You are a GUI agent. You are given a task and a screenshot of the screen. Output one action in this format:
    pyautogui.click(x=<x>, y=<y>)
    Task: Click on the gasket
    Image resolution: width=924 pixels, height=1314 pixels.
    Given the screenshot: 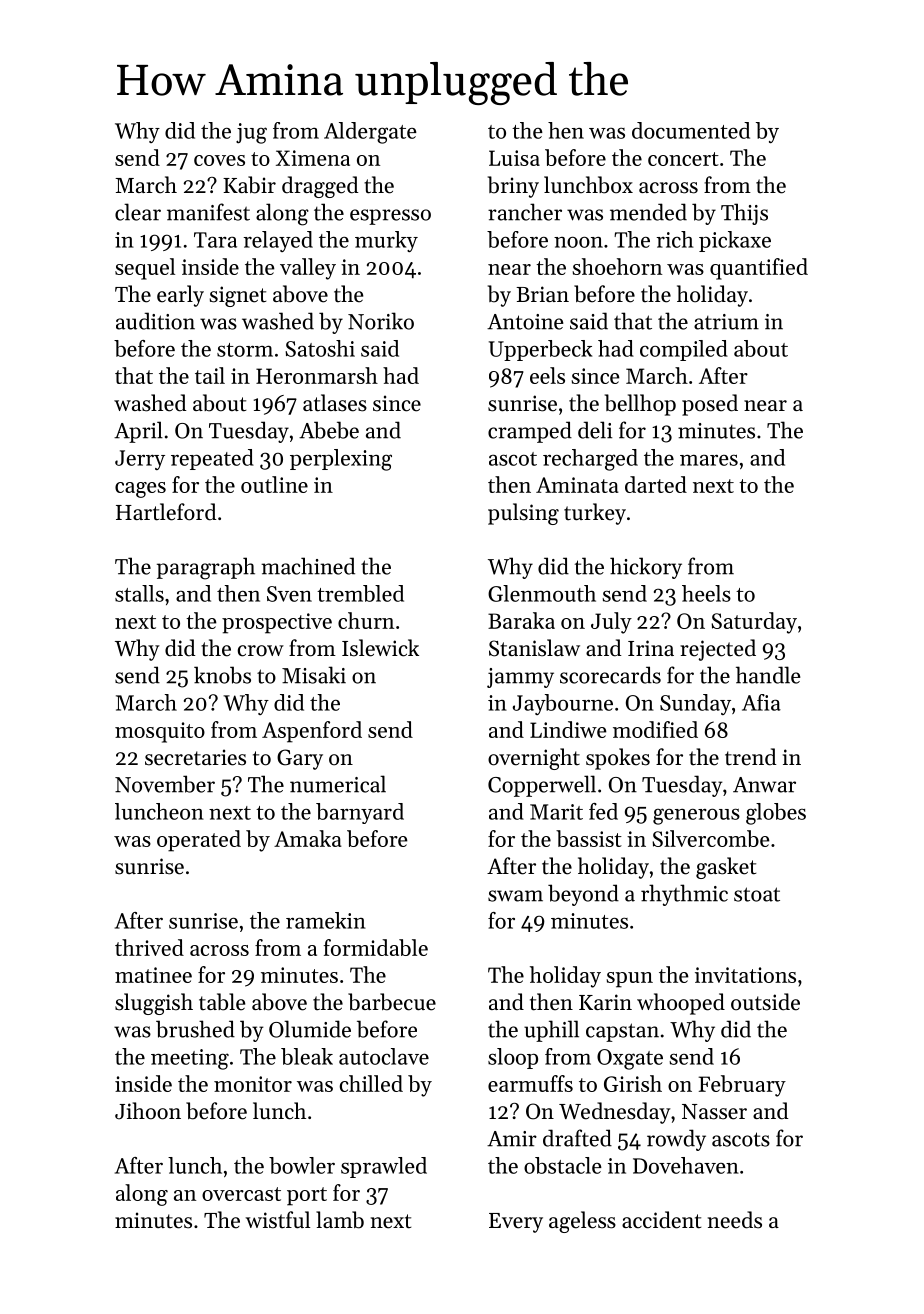 What is the action you would take?
    pyautogui.click(x=726, y=868)
